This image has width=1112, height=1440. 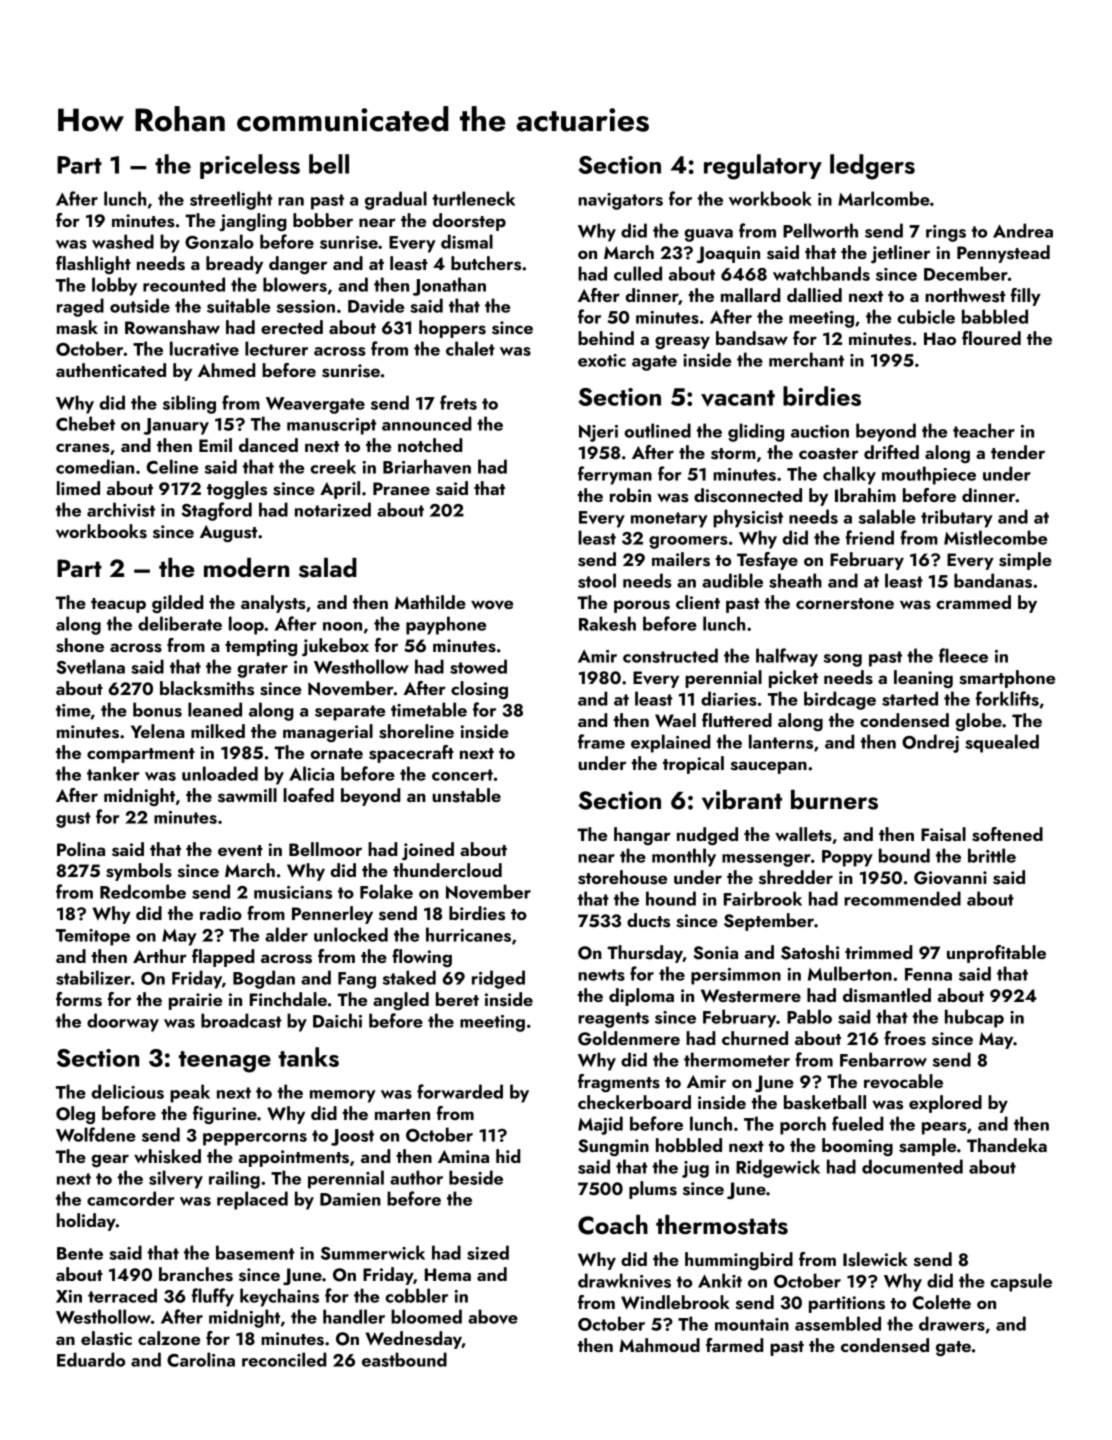 What do you see at coordinates (396, 200) in the image?
I see `gradual` at bounding box center [396, 200].
